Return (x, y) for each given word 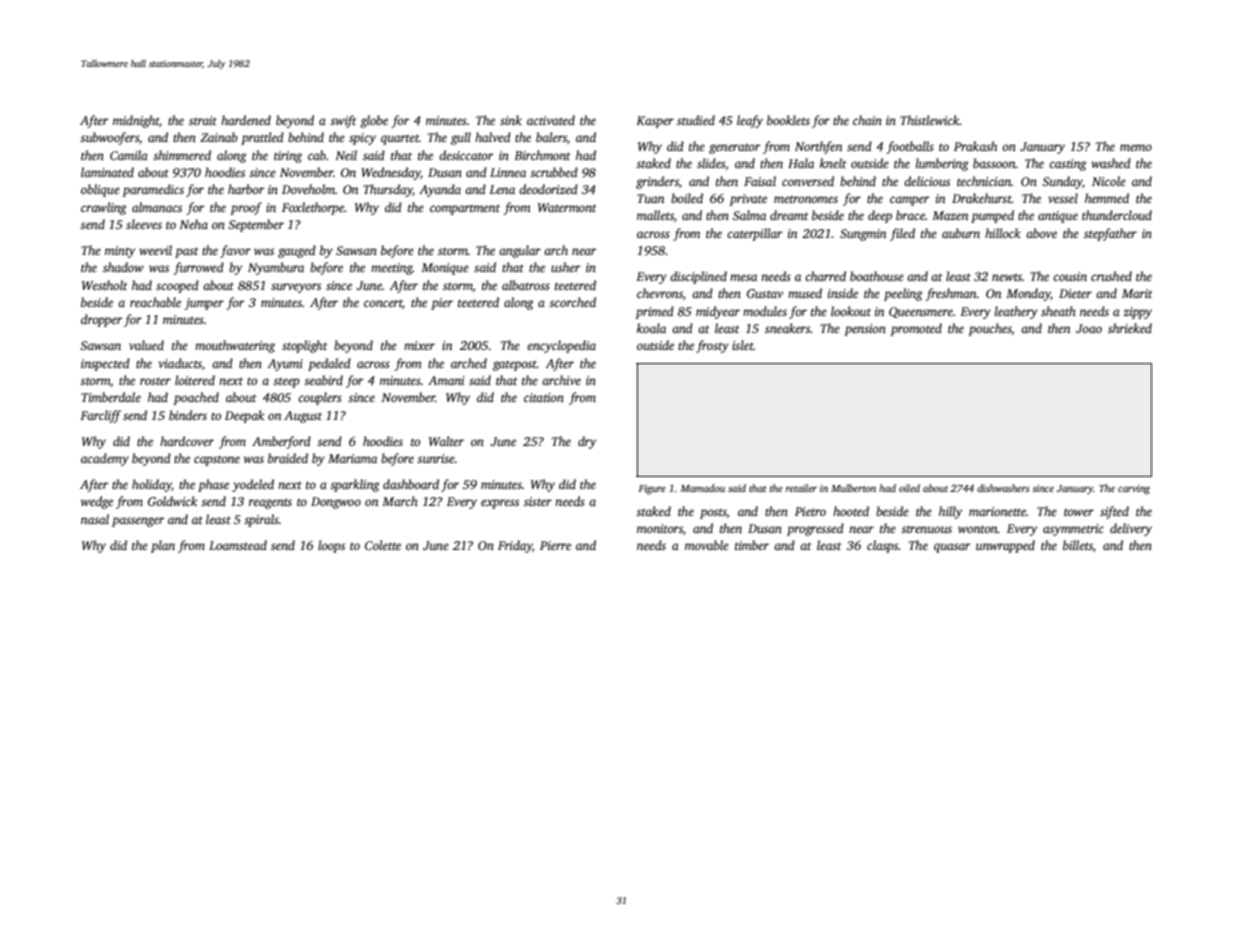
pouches (990, 329)
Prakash (975, 146)
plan (163, 546)
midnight (136, 121)
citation (544, 397)
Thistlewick (930, 120)
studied (696, 120)
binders (188, 415)
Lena (502, 189)
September (256, 225)
